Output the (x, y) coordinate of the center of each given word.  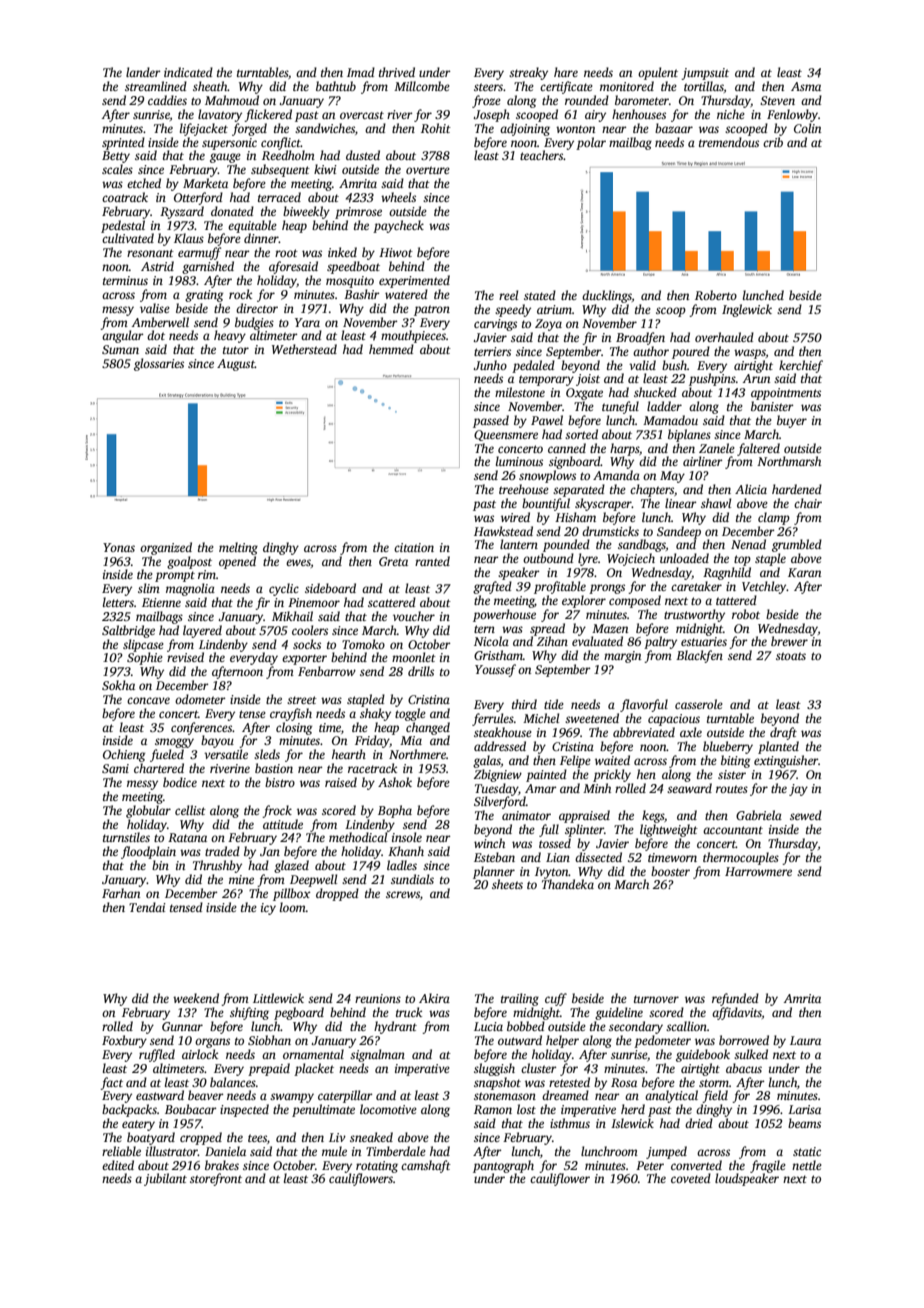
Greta (393, 561)
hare (566, 72)
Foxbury (124, 1041)
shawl (716, 503)
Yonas (119, 547)
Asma (806, 86)
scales (117, 169)
